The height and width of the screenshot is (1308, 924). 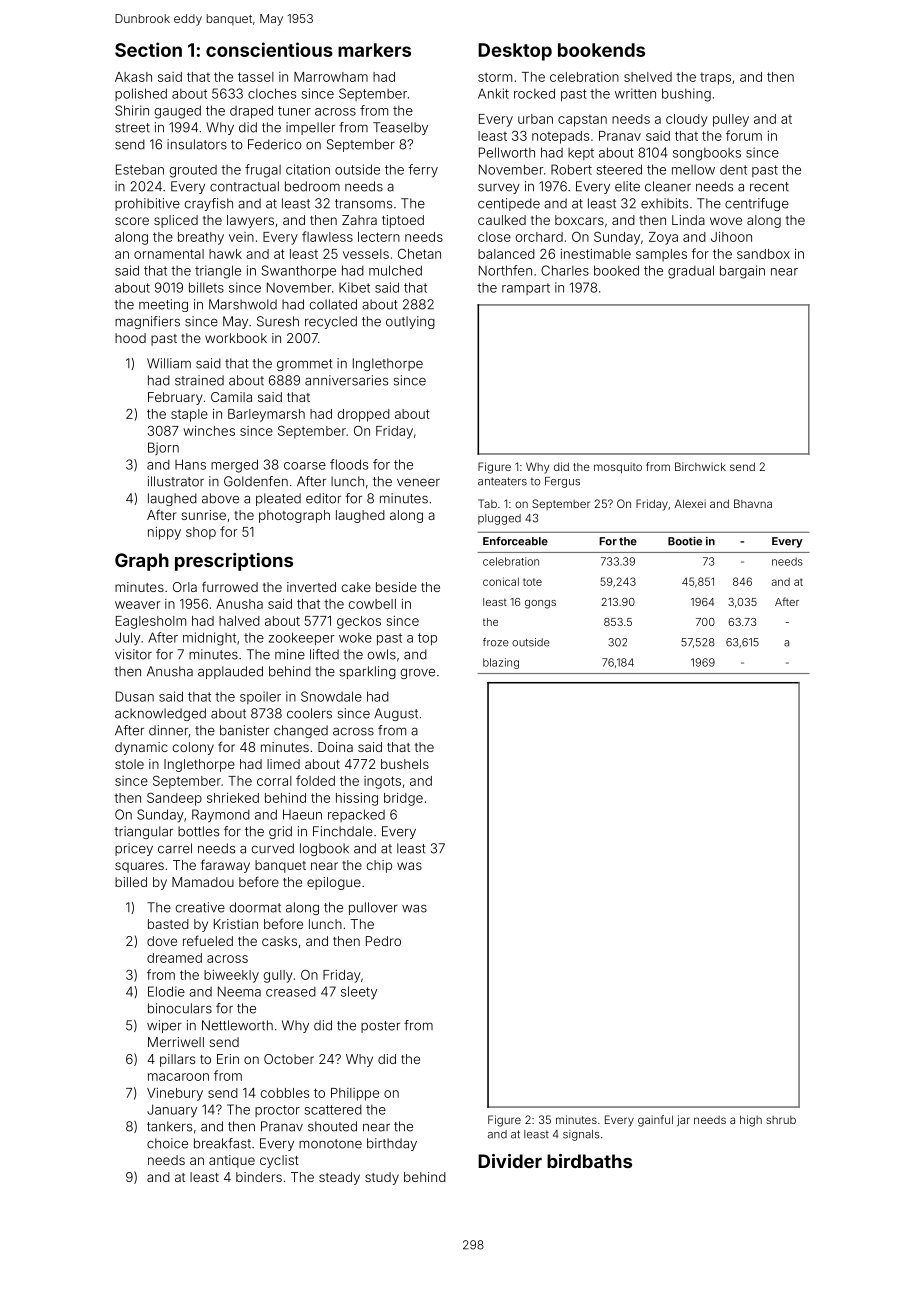 What do you see at coordinates (269, 49) in the screenshot?
I see `conscientious` at bounding box center [269, 49].
